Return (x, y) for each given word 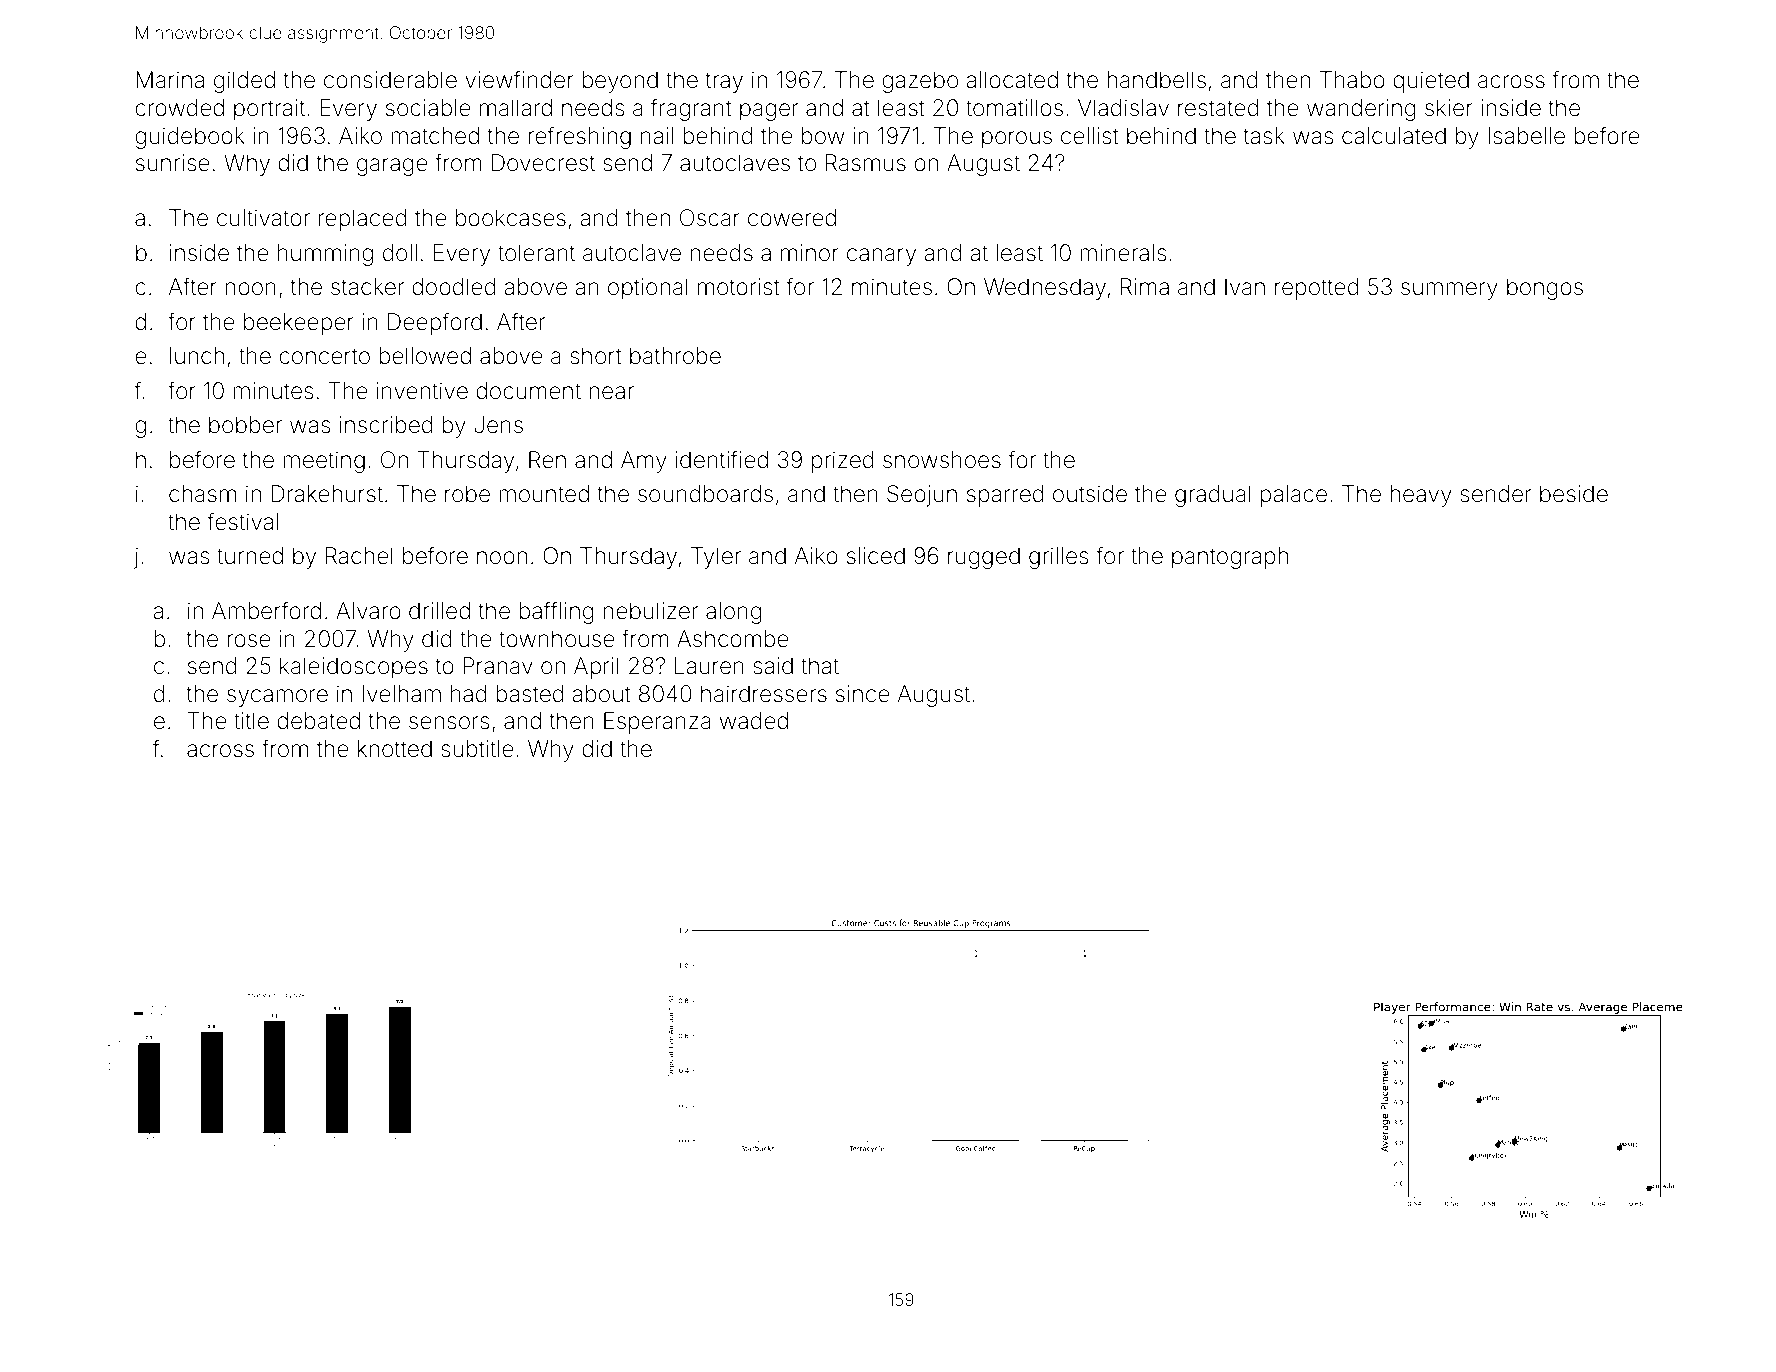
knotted (395, 749)
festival (242, 521)
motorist (739, 287)
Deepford (435, 323)
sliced (876, 556)
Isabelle (1526, 136)
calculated (1394, 136)
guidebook (190, 138)
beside (1574, 494)
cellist (1090, 136)
